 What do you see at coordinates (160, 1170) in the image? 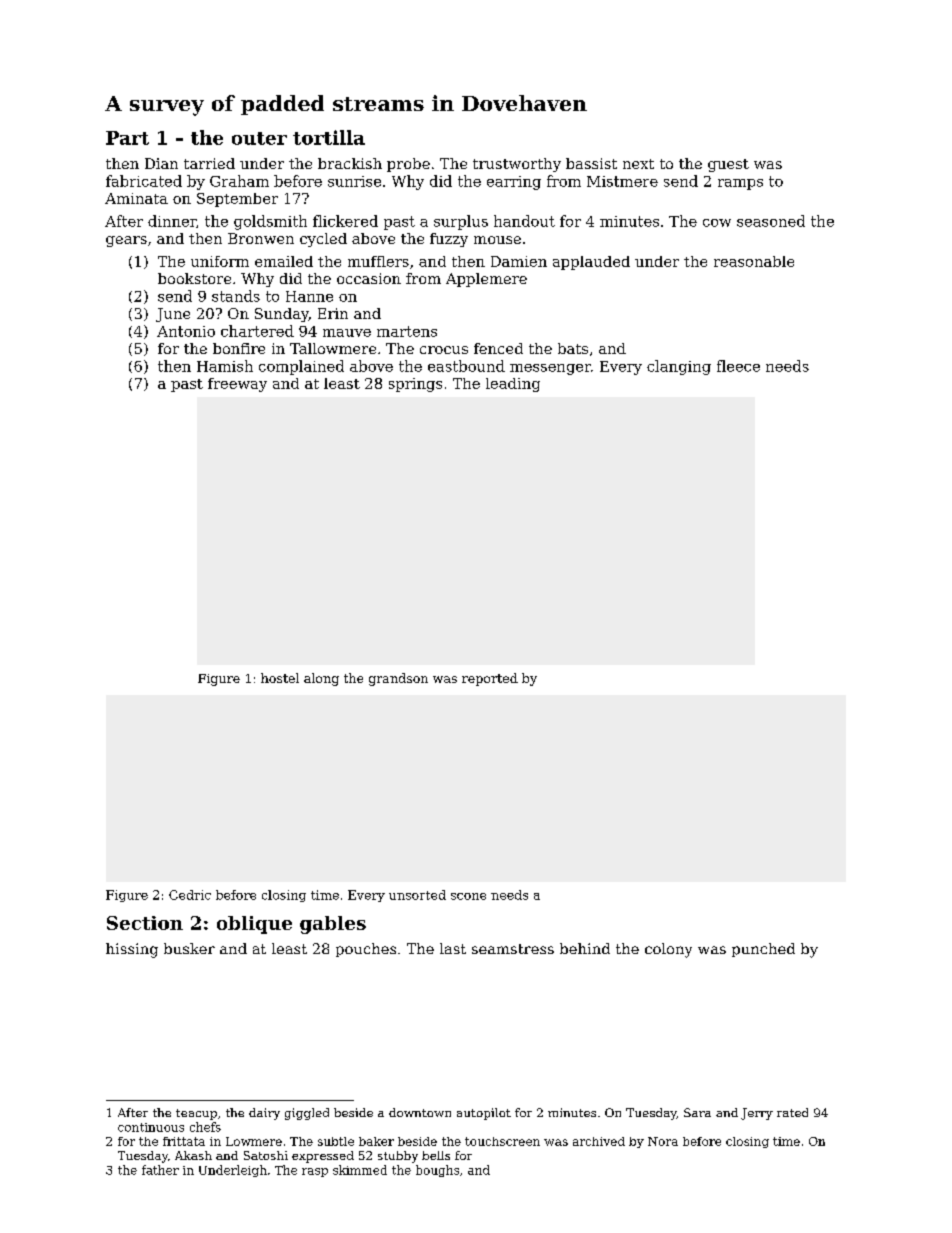
I see `father` at bounding box center [160, 1170].
